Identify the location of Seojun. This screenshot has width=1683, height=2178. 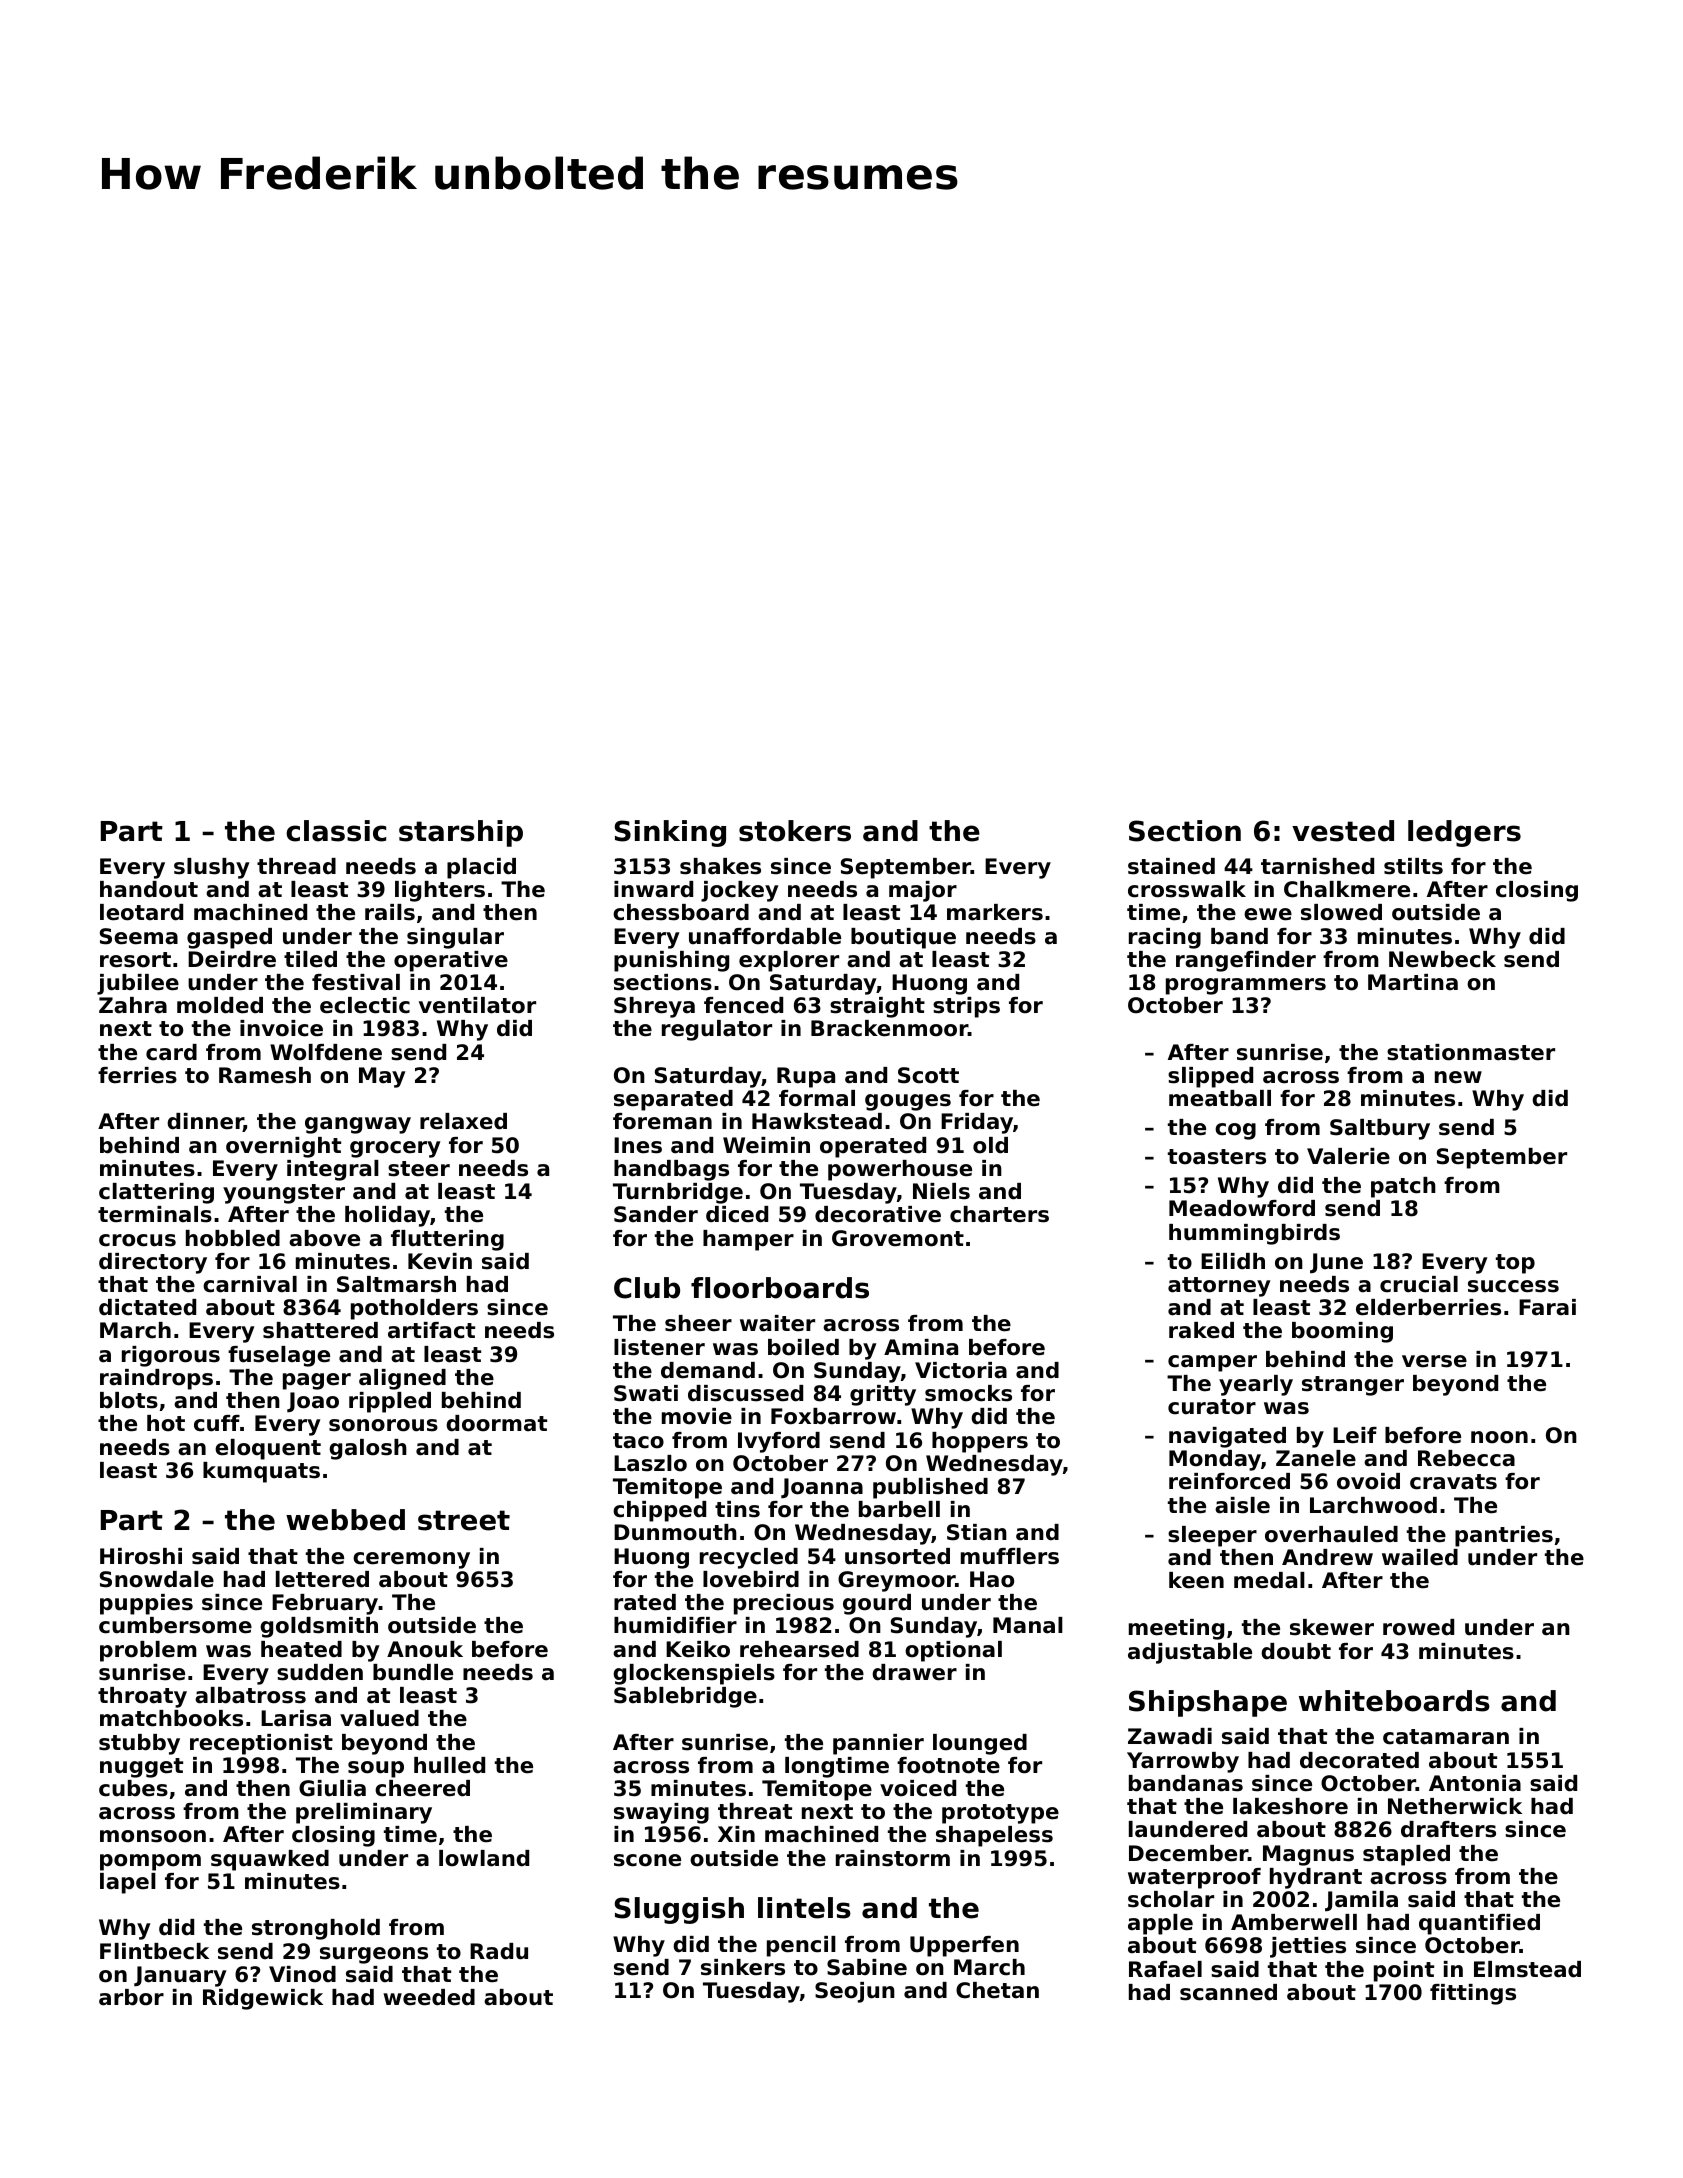
(855, 1992).
